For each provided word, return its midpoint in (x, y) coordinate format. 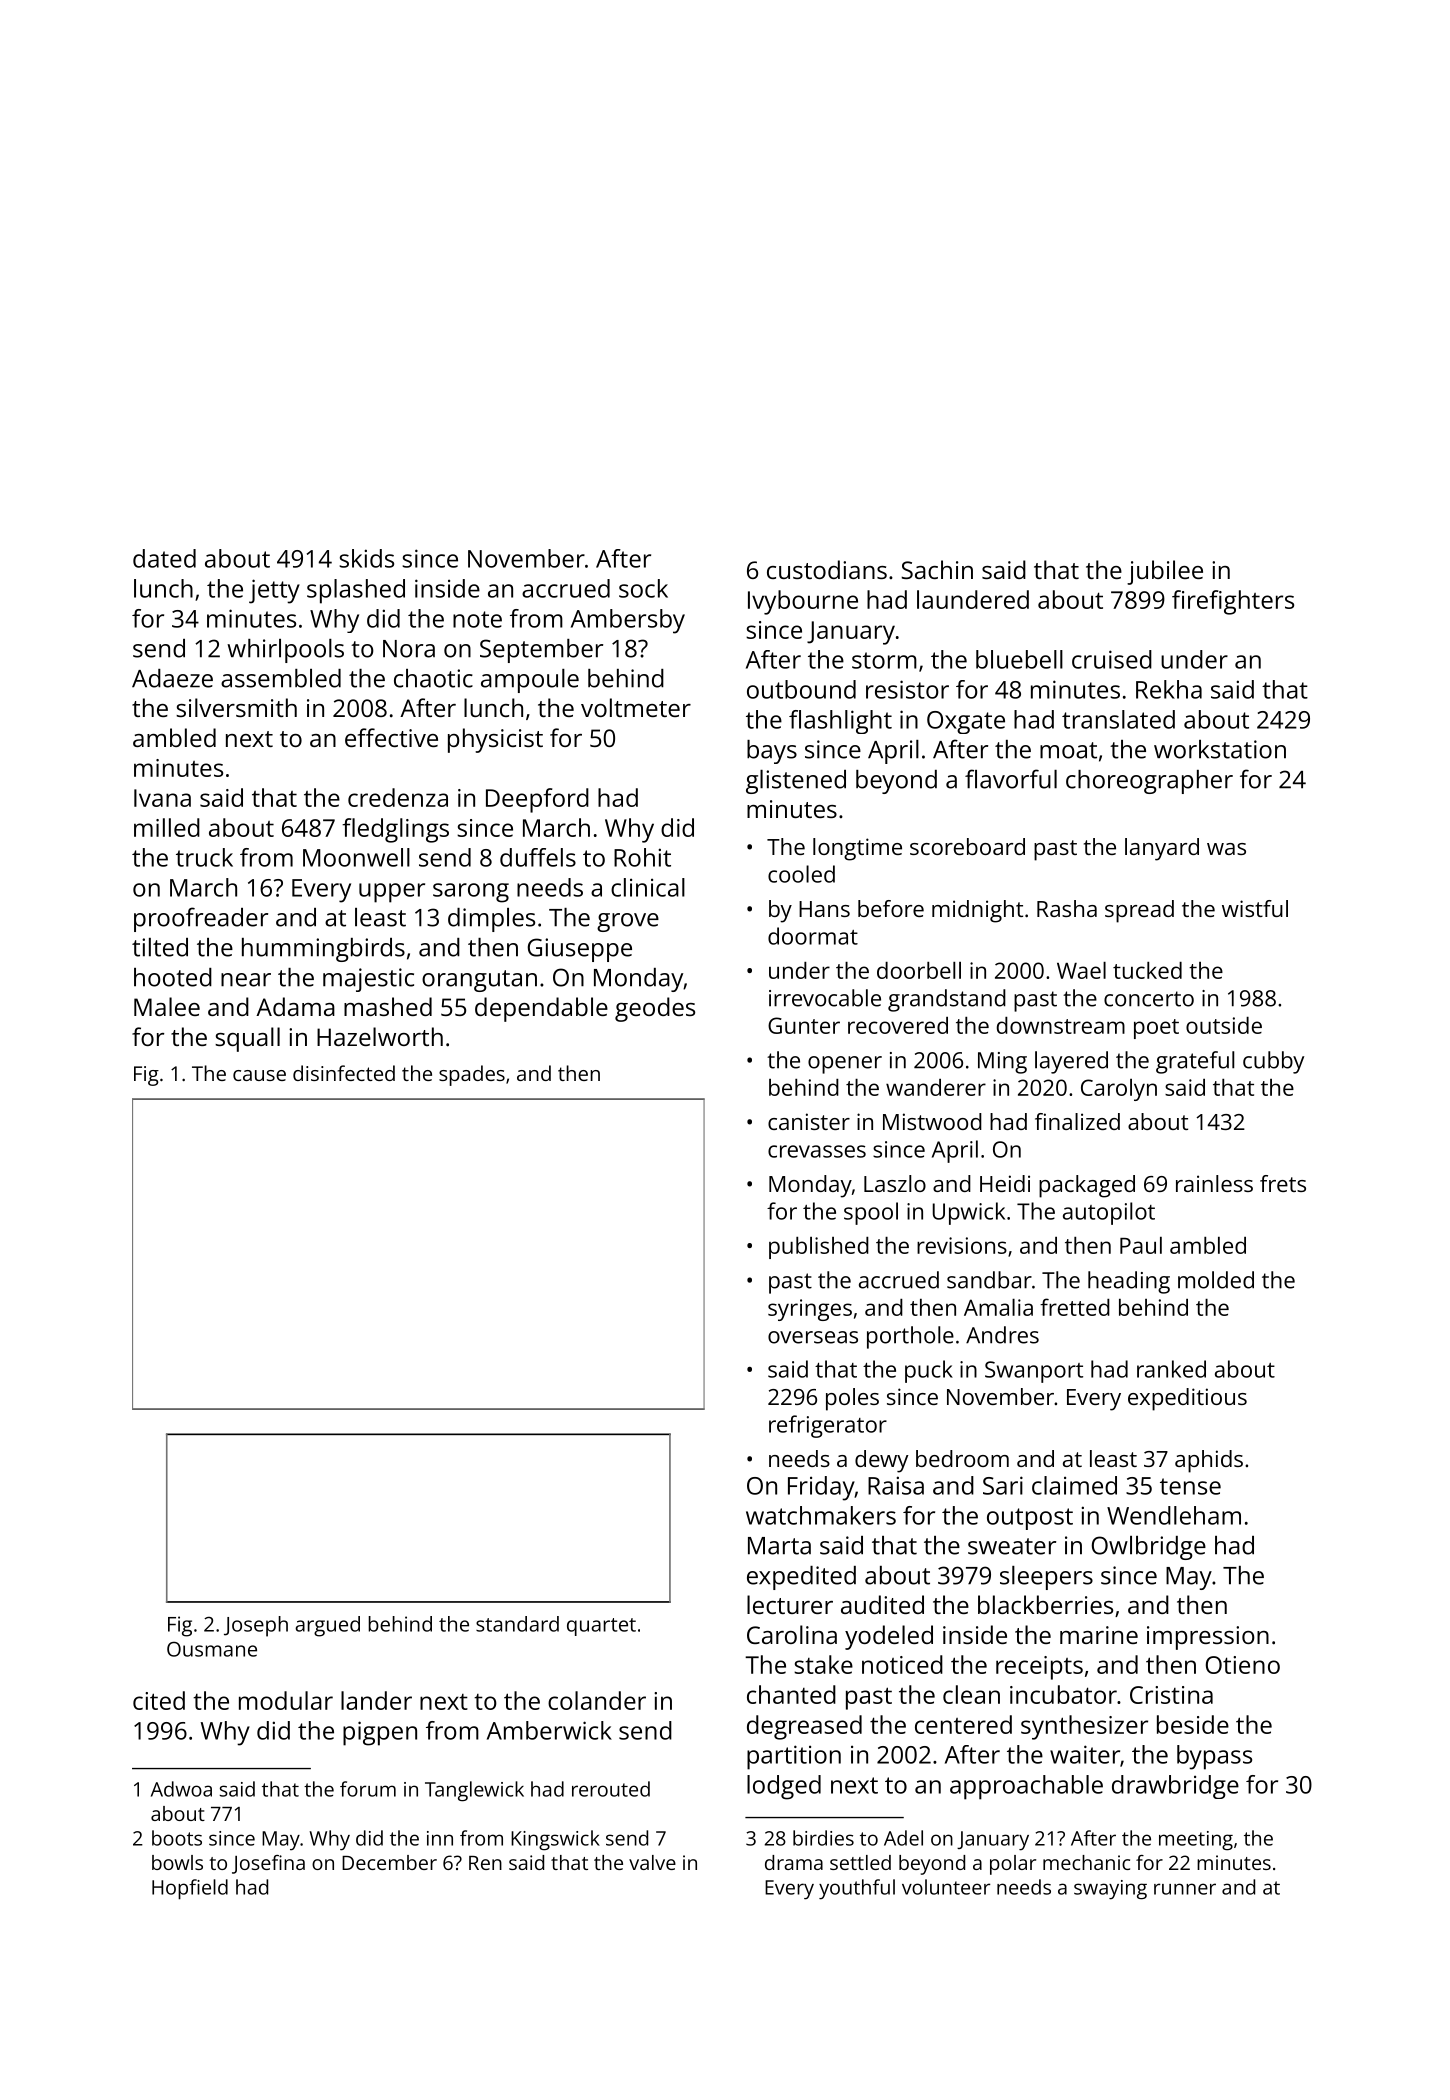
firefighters (1233, 602)
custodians (827, 569)
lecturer (790, 1604)
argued (327, 1626)
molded (1216, 1280)
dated (164, 558)
